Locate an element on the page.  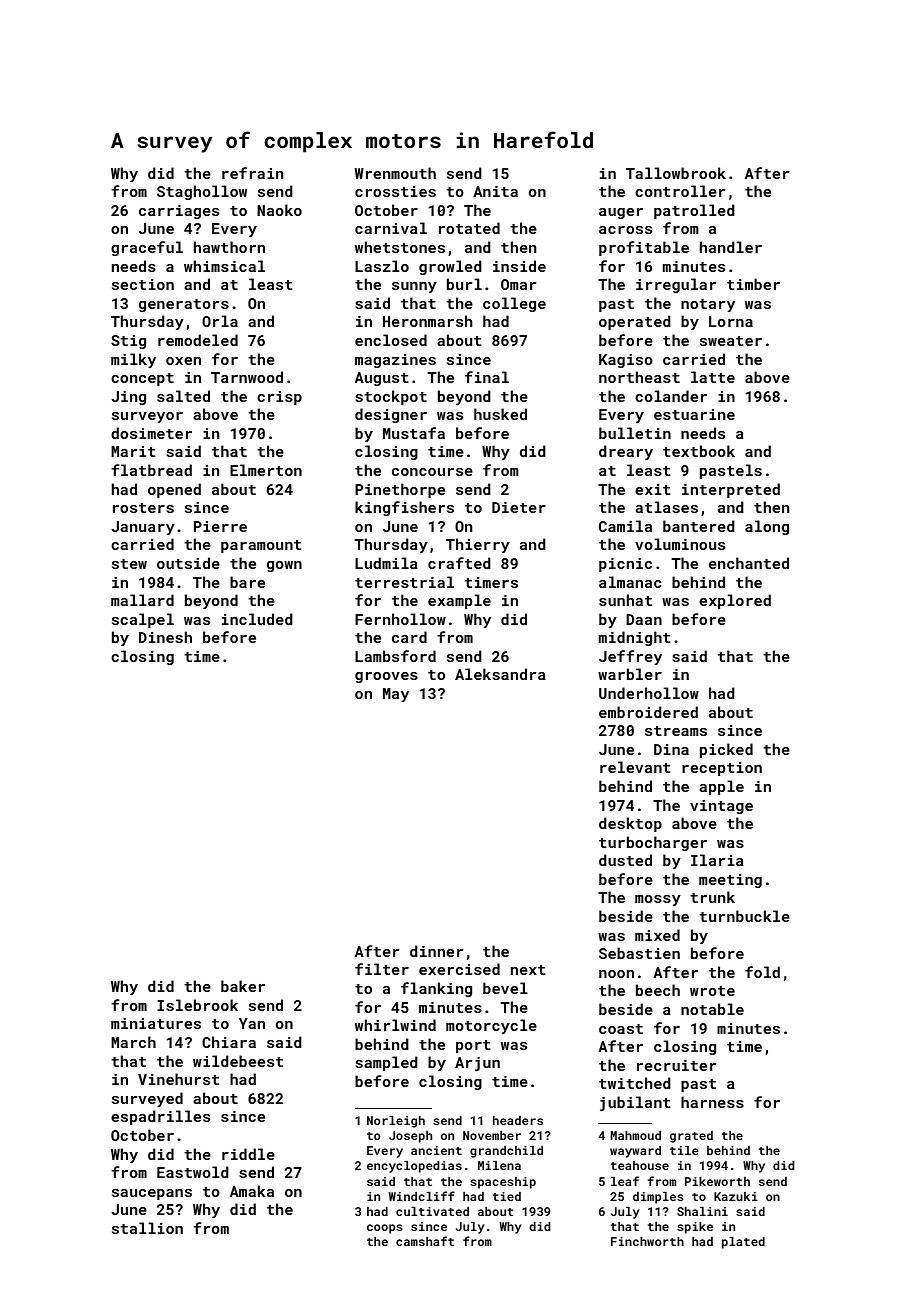
Camila is located at coordinates (625, 526).
